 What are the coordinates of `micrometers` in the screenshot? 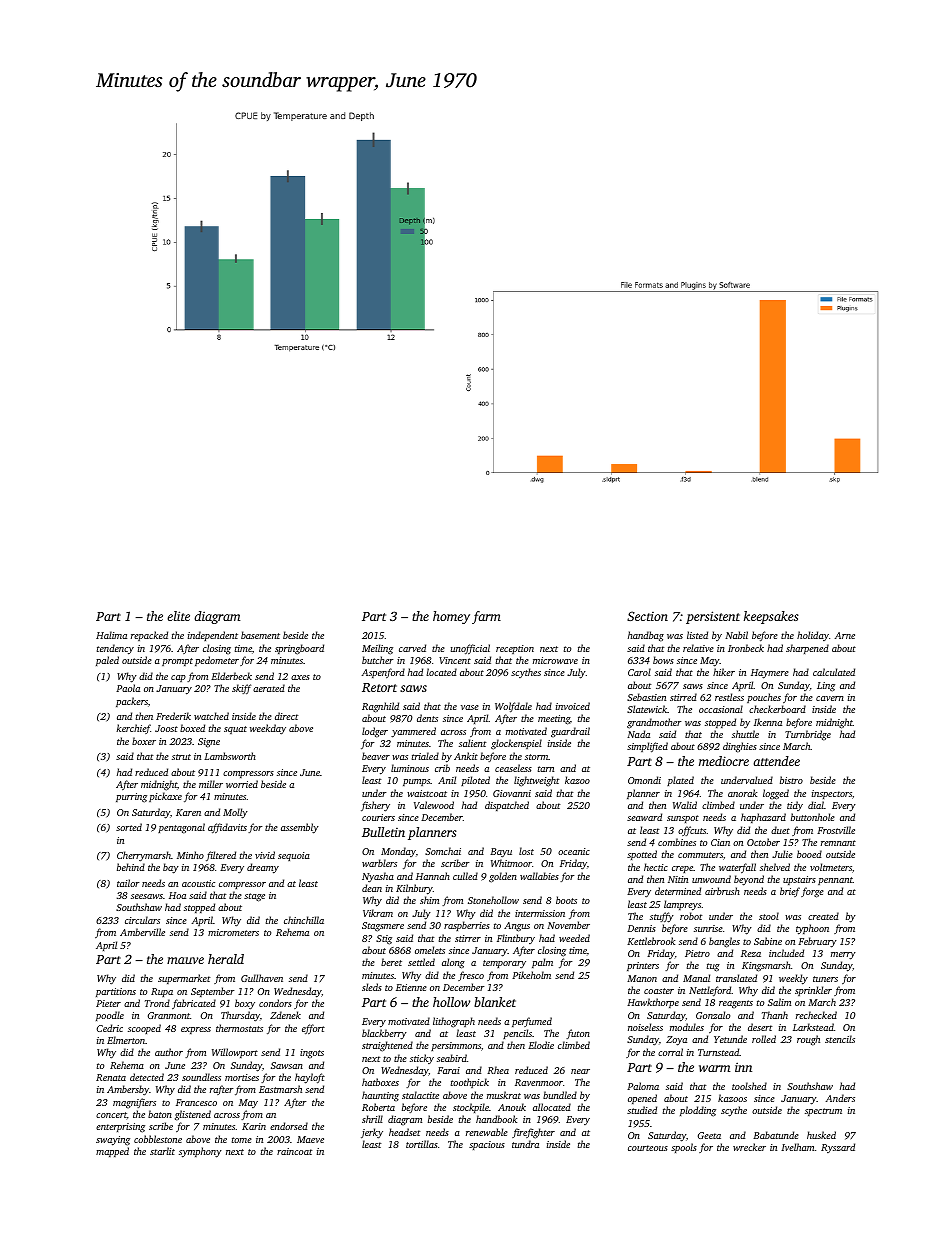 It's located at (233, 932).
